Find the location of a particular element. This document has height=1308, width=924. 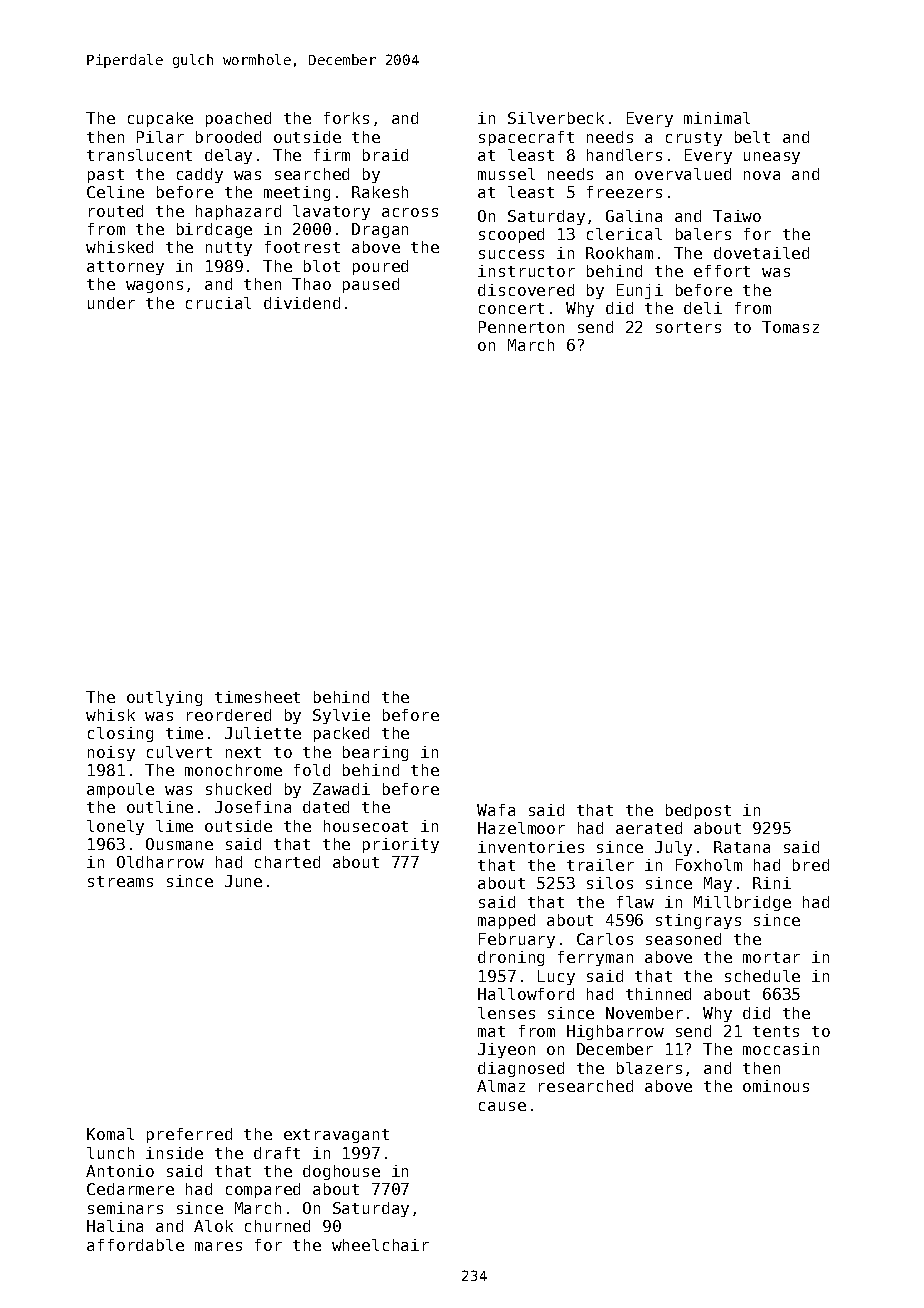

ampoule is located at coordinates (120, 790).
